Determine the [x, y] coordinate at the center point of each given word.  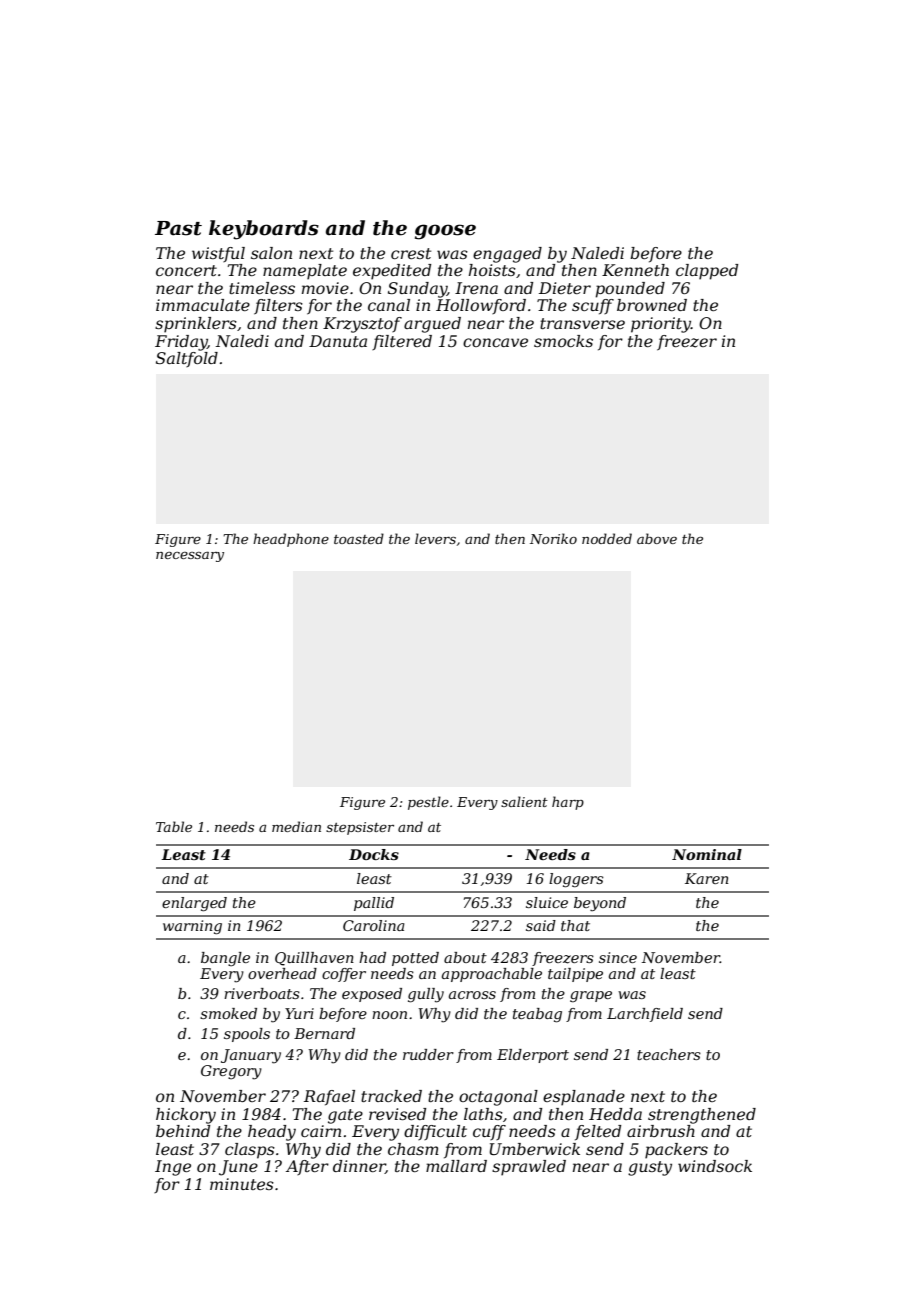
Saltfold [187, 359]
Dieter [565, 288]
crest [411, 253]
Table [174, 826]
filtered [402, 342]
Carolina [374, 925]
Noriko [553, 538]
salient [524, 801]
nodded [607, 538]
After [307, 1167]
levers [435, 538]
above [657, 538]
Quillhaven [314, 959]
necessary [190, 557]
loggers [576, 880]
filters [278, 307]
